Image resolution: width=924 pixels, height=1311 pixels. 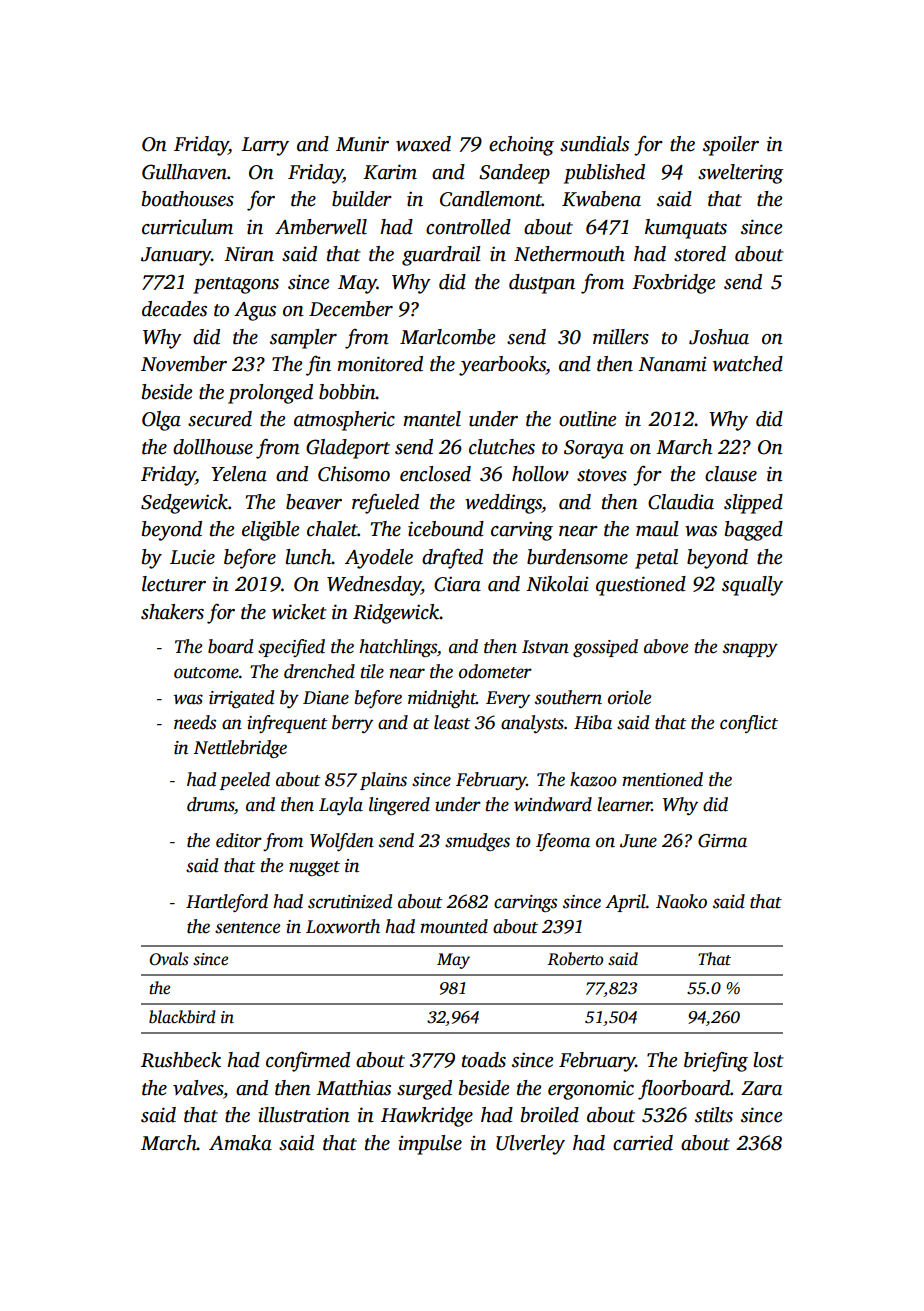 I want to click on Rushbeck, so click(x=181, y=1060).
